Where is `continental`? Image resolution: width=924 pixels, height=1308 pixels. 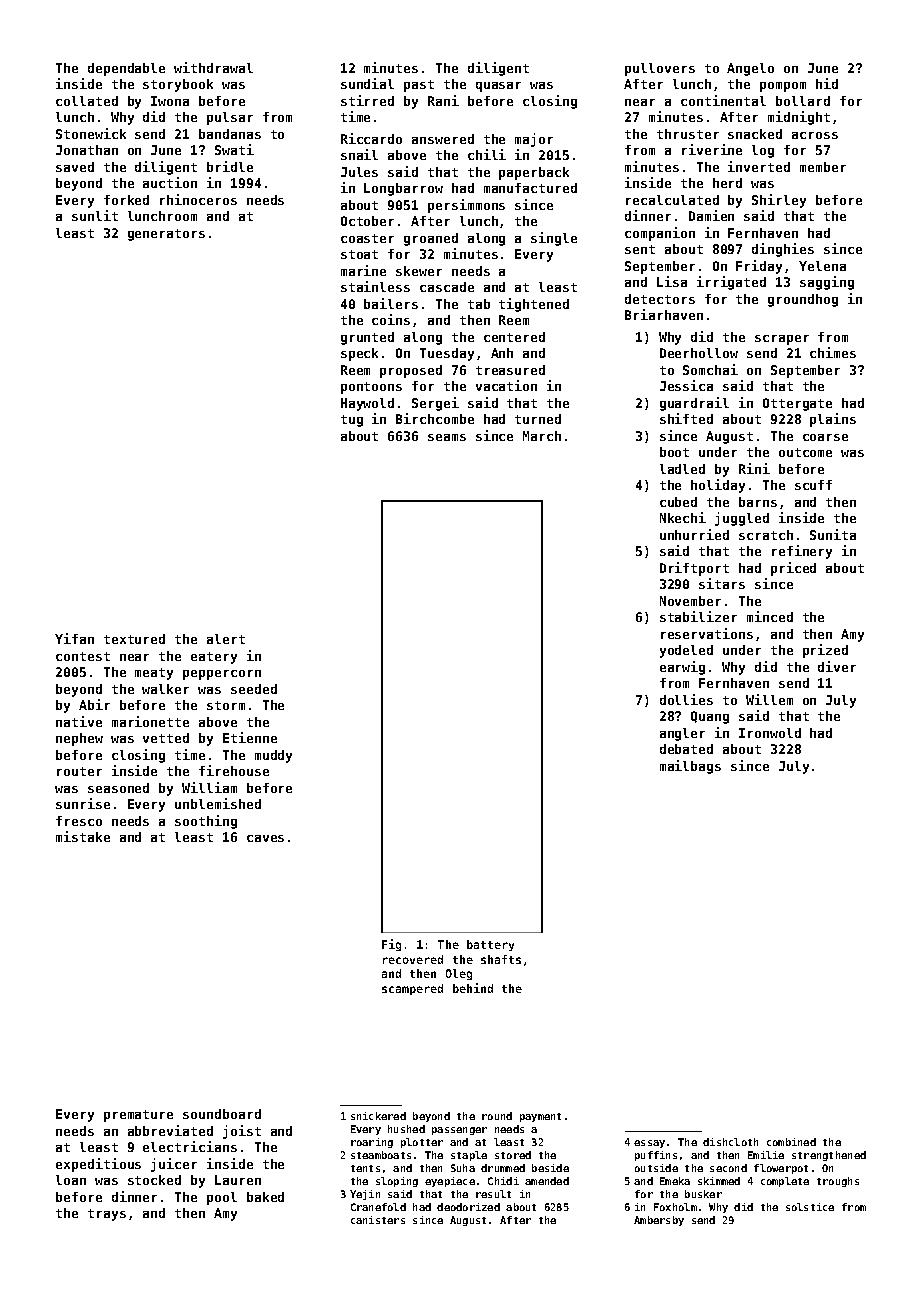
continental is located at coordinates (723, 100).
